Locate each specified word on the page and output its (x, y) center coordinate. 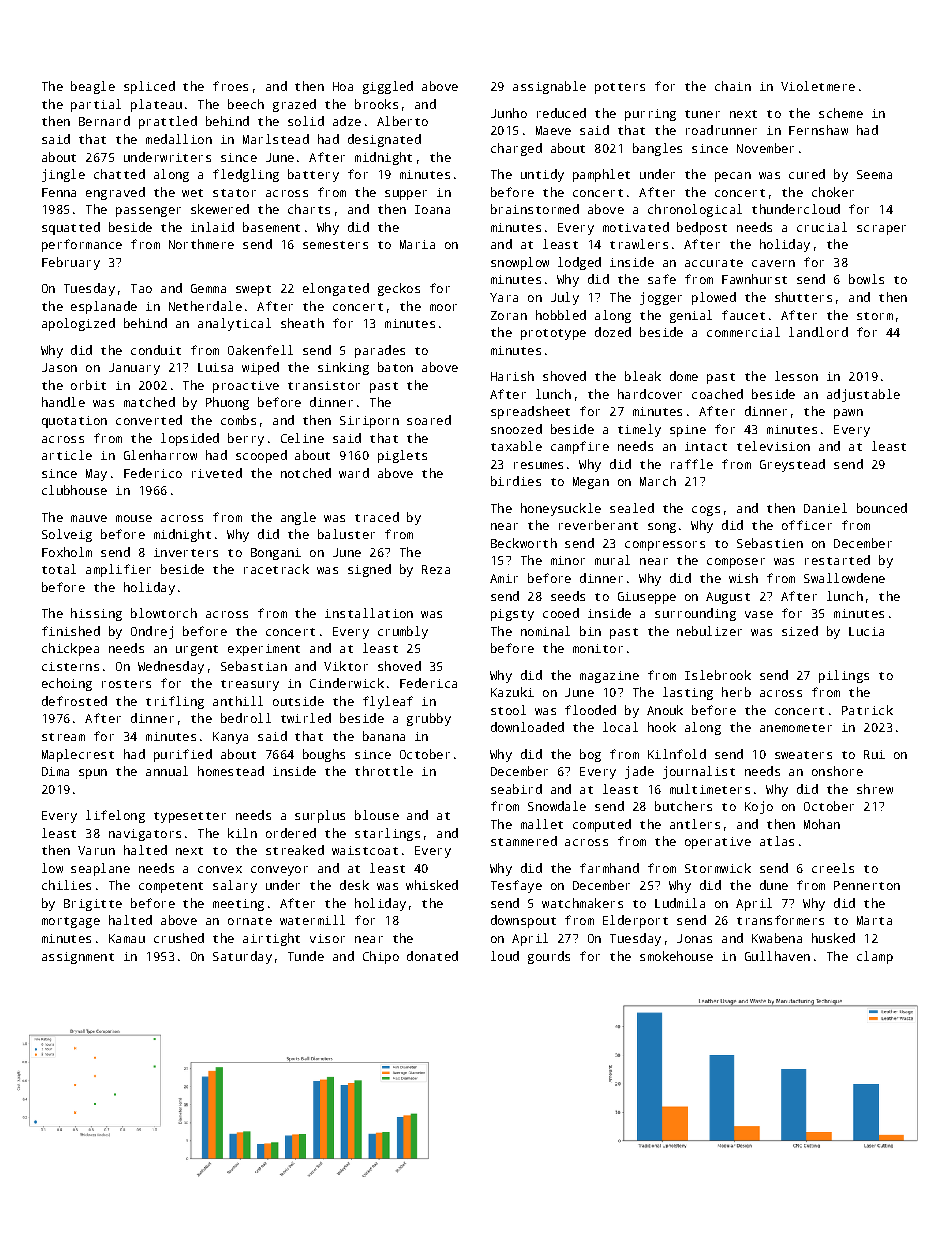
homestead (231, 771)
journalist (699, 772)
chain (733, 86)
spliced (149, 87)
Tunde (306, 956)
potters (620, 88)
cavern (773, 263)
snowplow (520, 263)
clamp (875, 957)
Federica (428, 683)
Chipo (381, 957)
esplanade (104, 307)
